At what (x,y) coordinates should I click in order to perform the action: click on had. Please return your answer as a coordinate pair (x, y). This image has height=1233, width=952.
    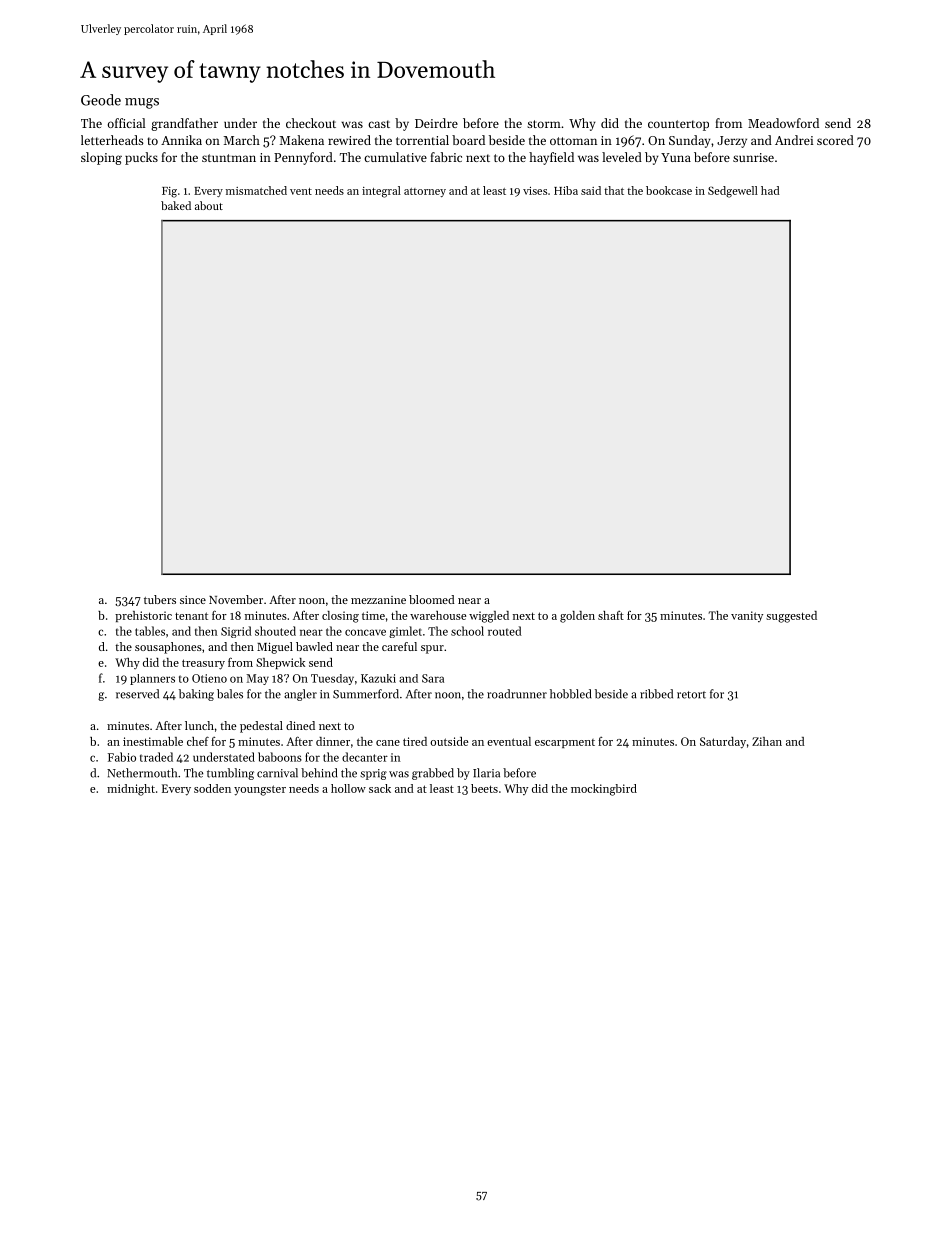
    Looking at the image, I should click on (770, 190).
